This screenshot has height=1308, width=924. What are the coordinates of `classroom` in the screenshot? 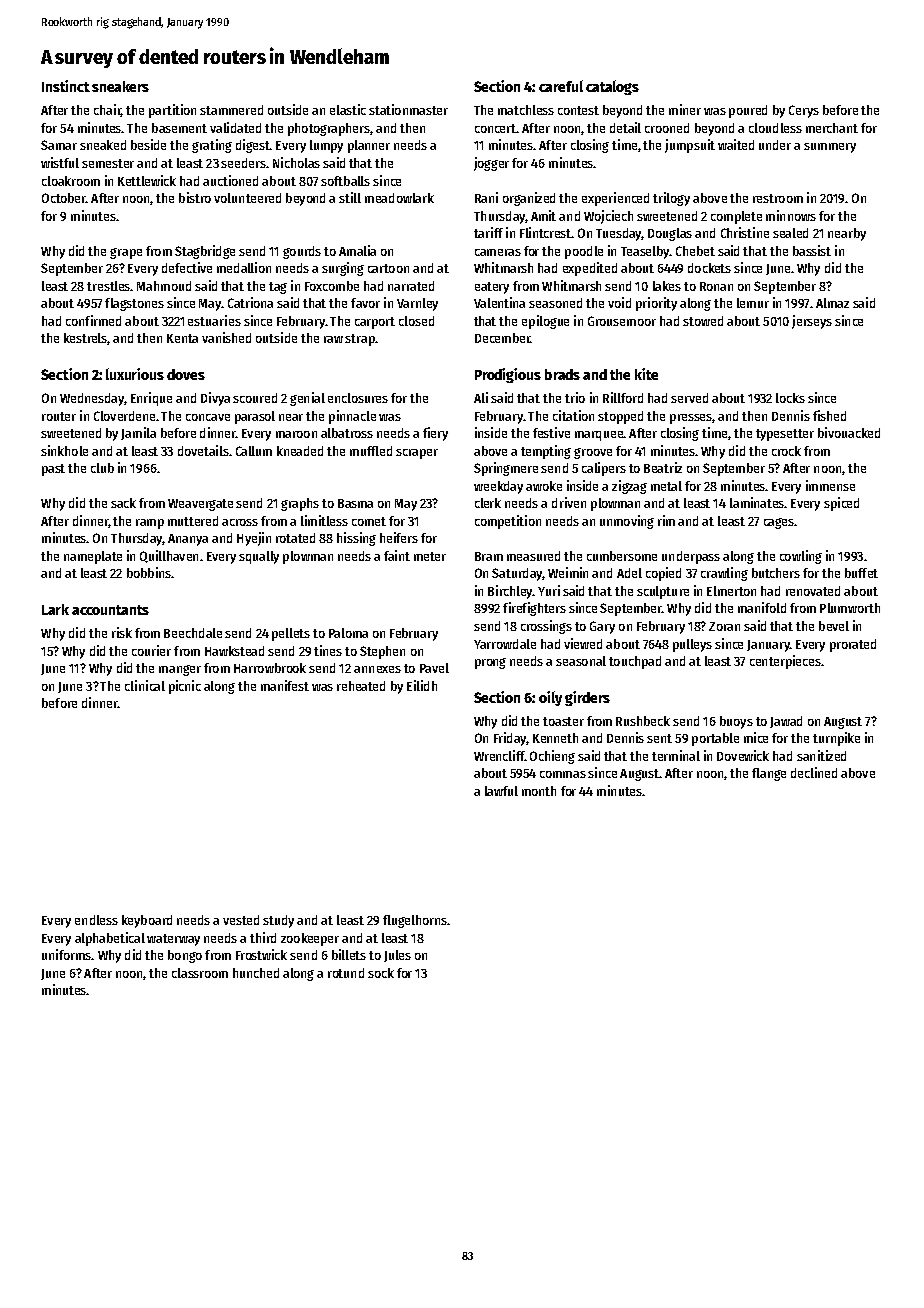 It's located at (200, 973).
